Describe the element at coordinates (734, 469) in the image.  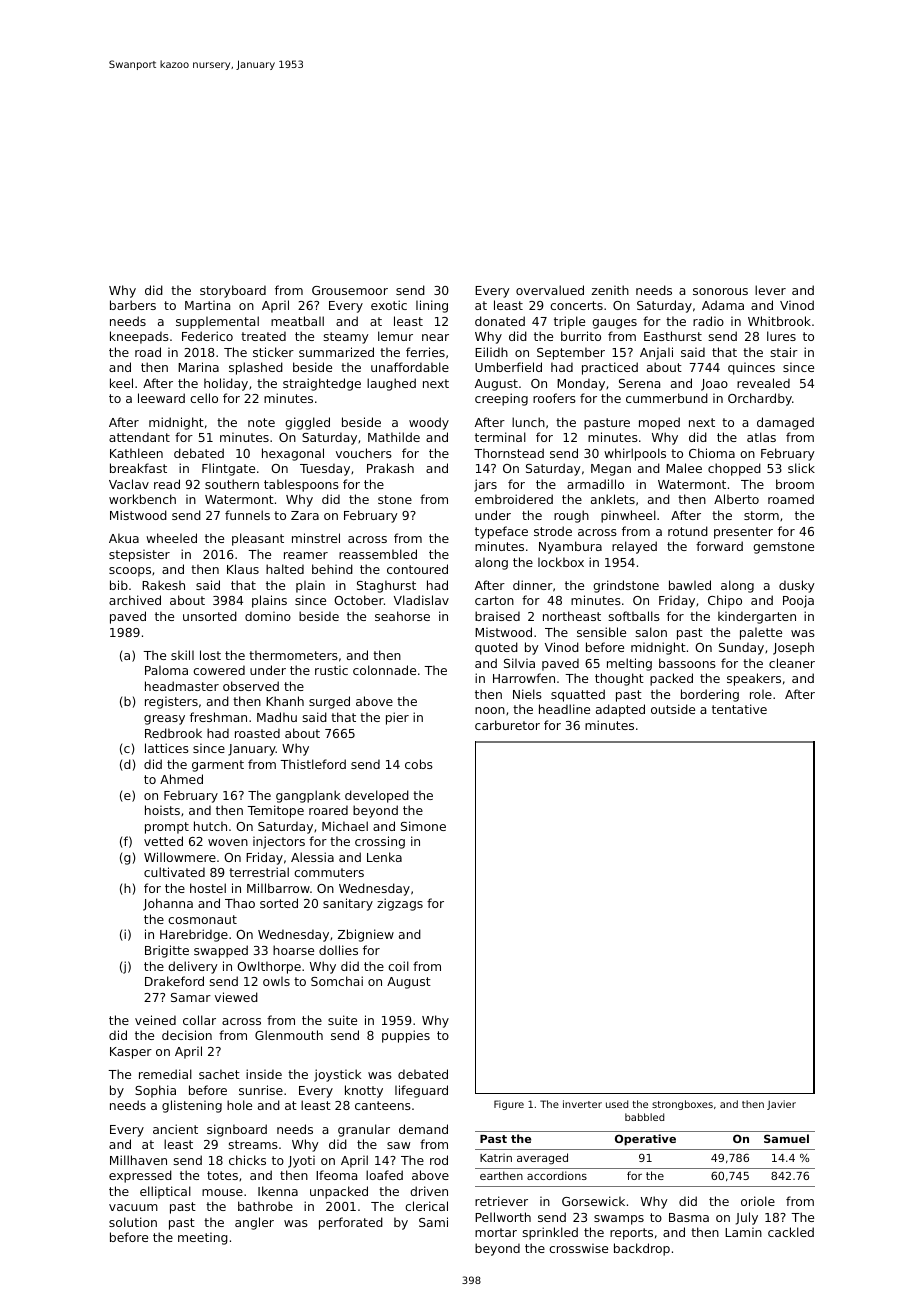
I see `chopped` at that location.
